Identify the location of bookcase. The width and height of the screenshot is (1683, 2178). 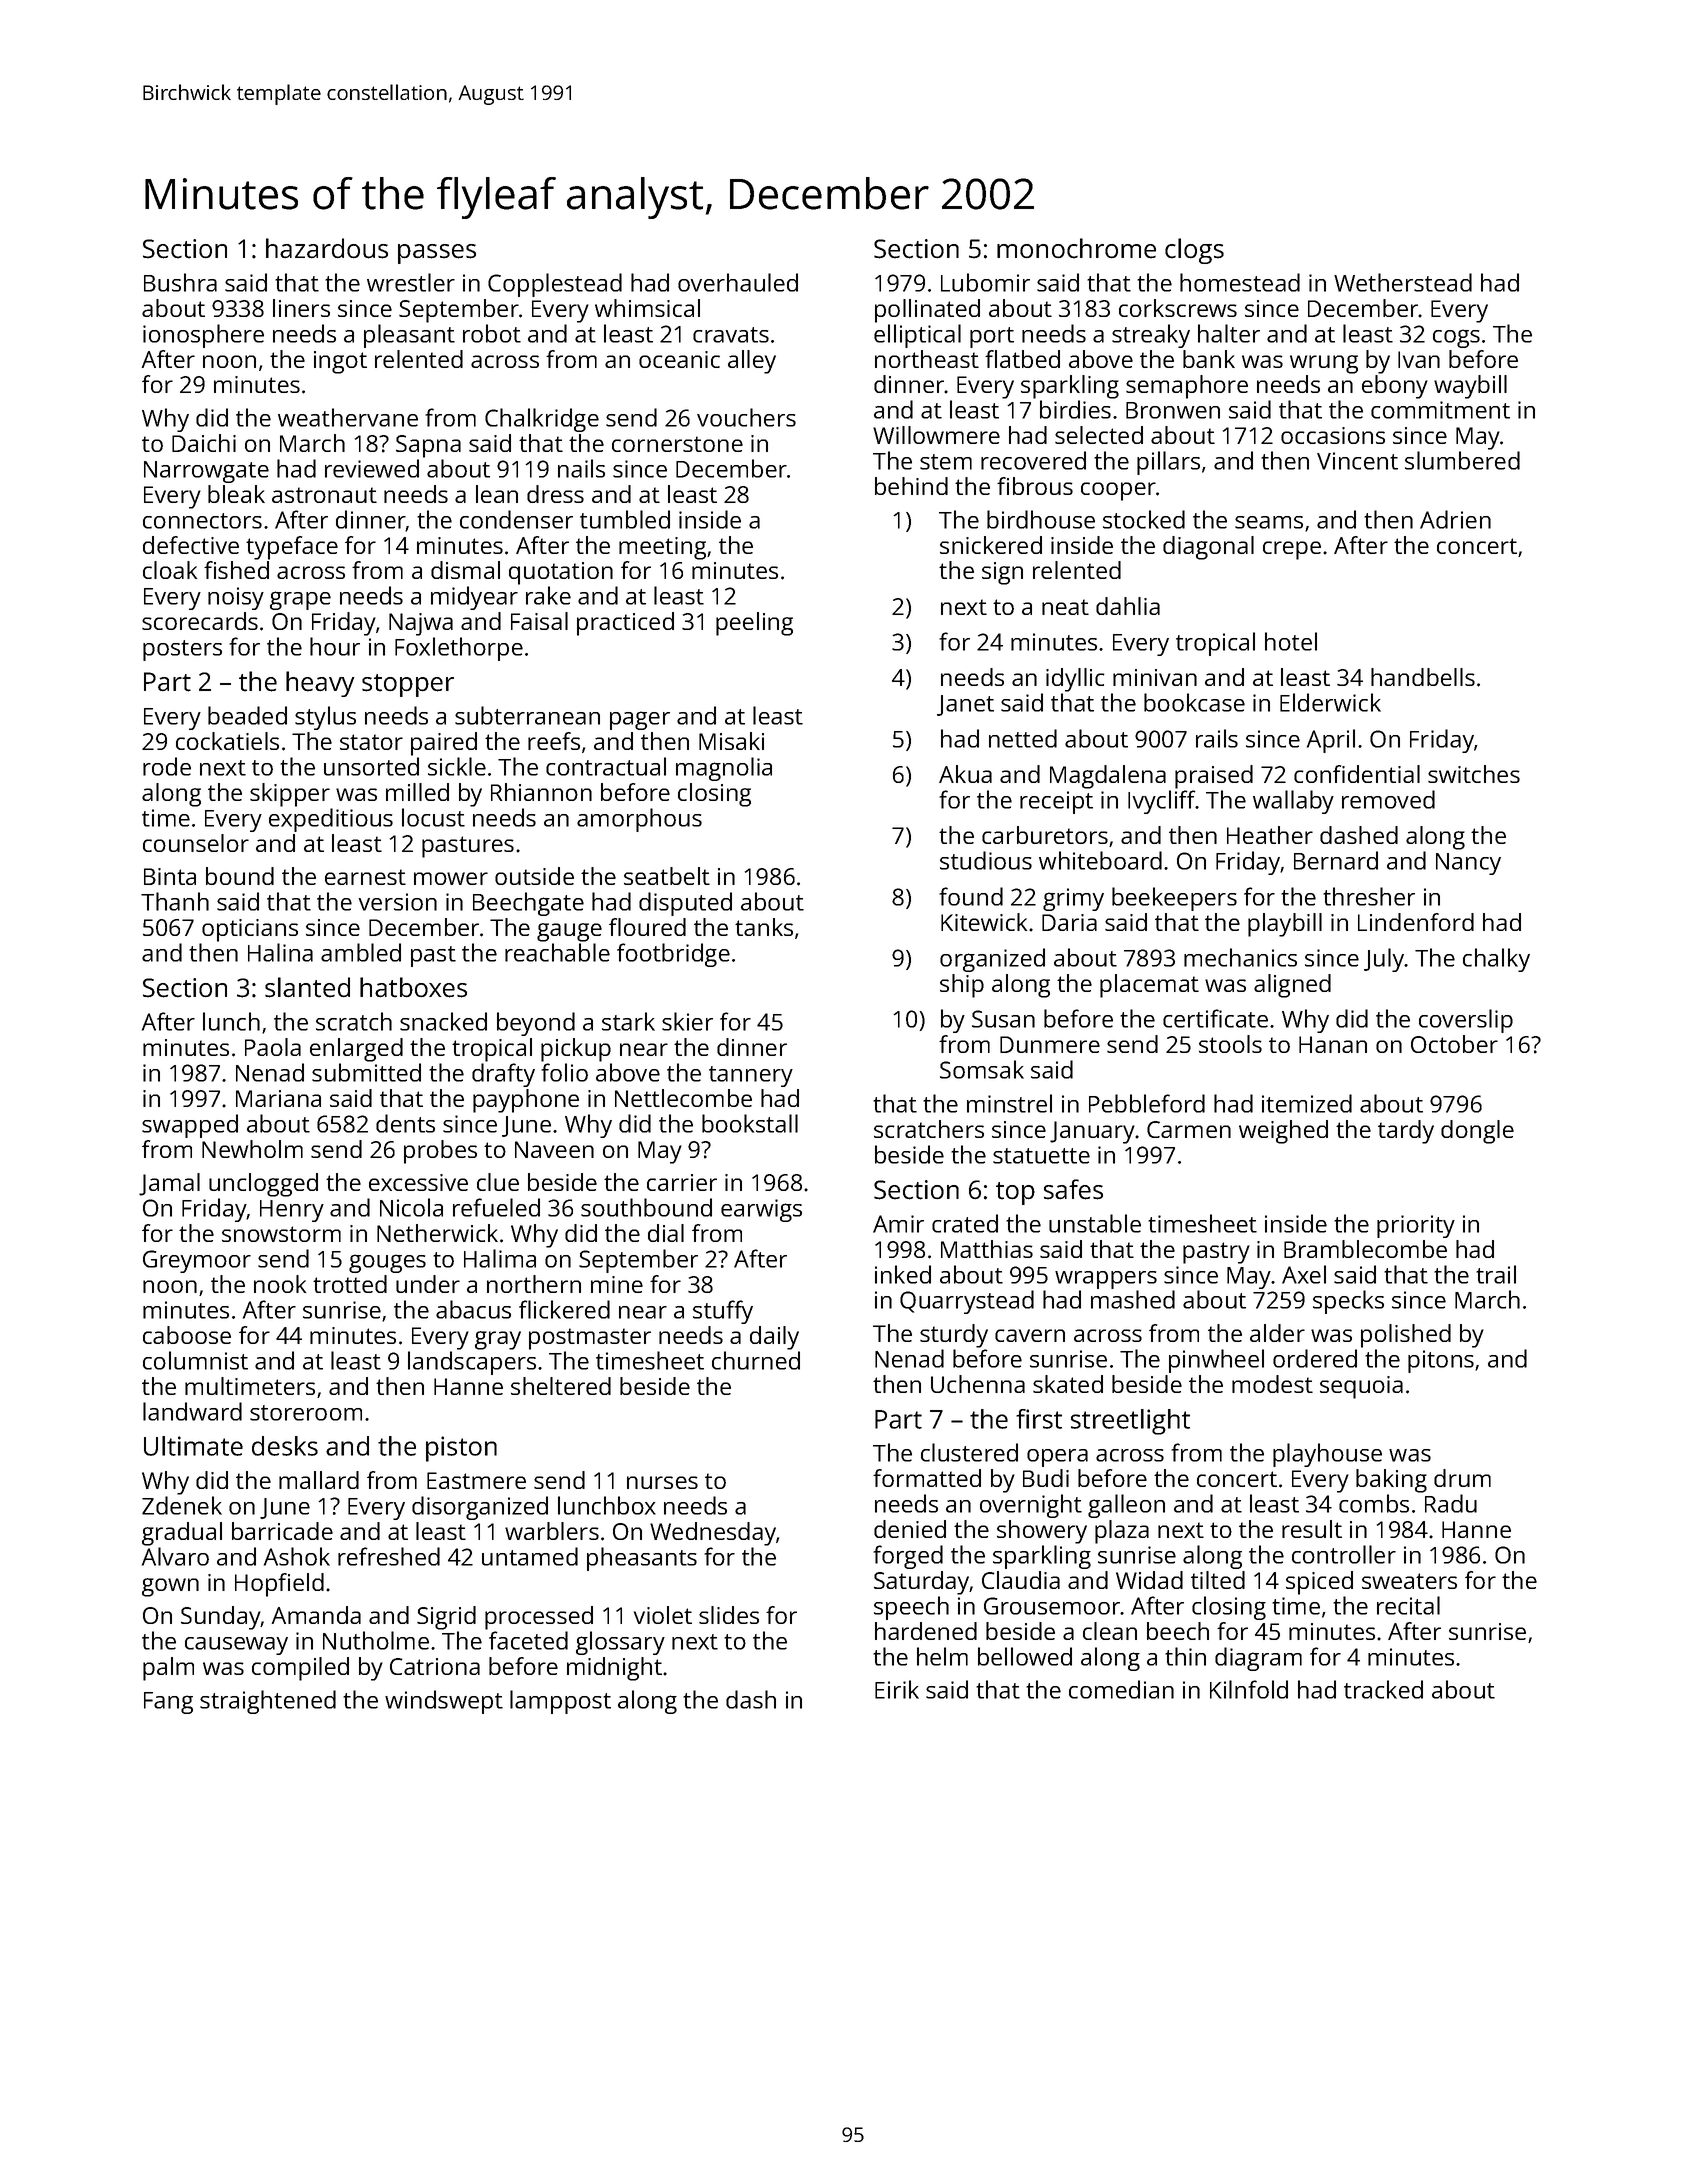
(1194, 702).
